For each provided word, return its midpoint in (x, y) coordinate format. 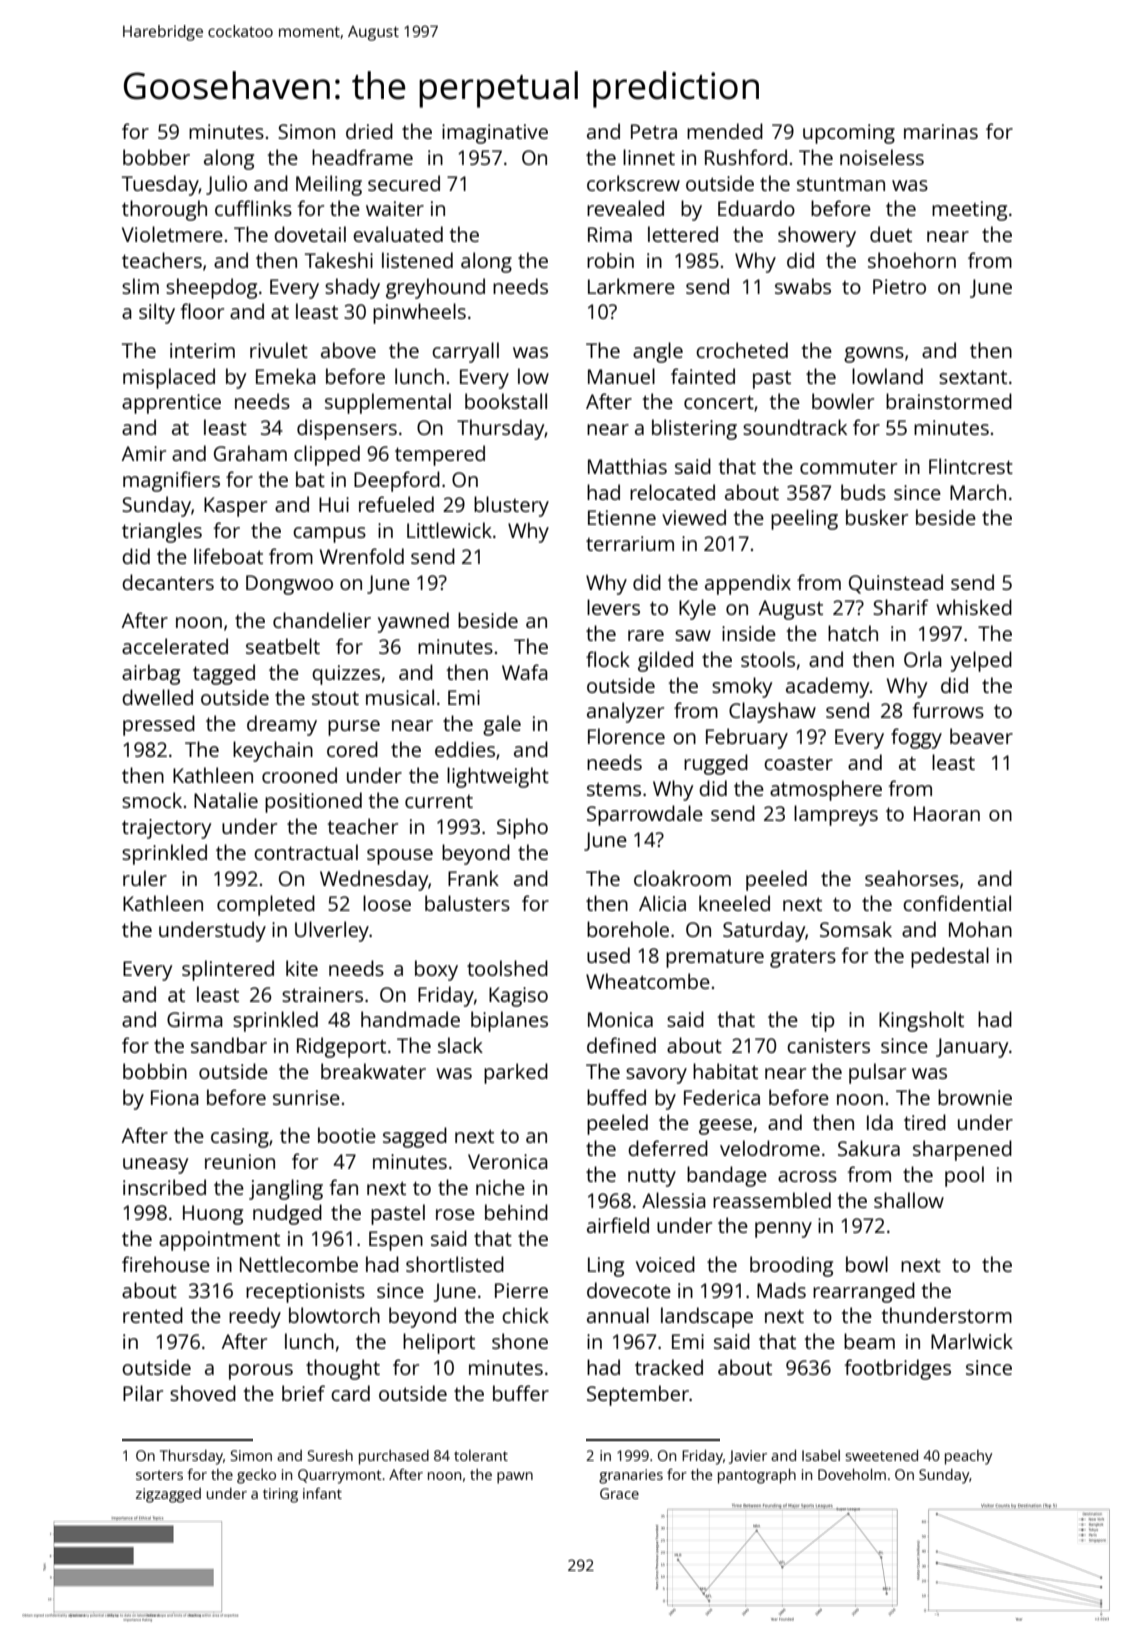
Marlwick (972, 1341)
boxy (436, 970)
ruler (145, 878)
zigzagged (168, 1495)
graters (803, 959)
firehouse (166, 1264)
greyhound (435, 288)
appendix (748, 584)
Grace (619, 1493)
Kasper (235, 507)
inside (749, 633)
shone (520, 1341)
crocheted (742, 350)
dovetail (310, 234)
